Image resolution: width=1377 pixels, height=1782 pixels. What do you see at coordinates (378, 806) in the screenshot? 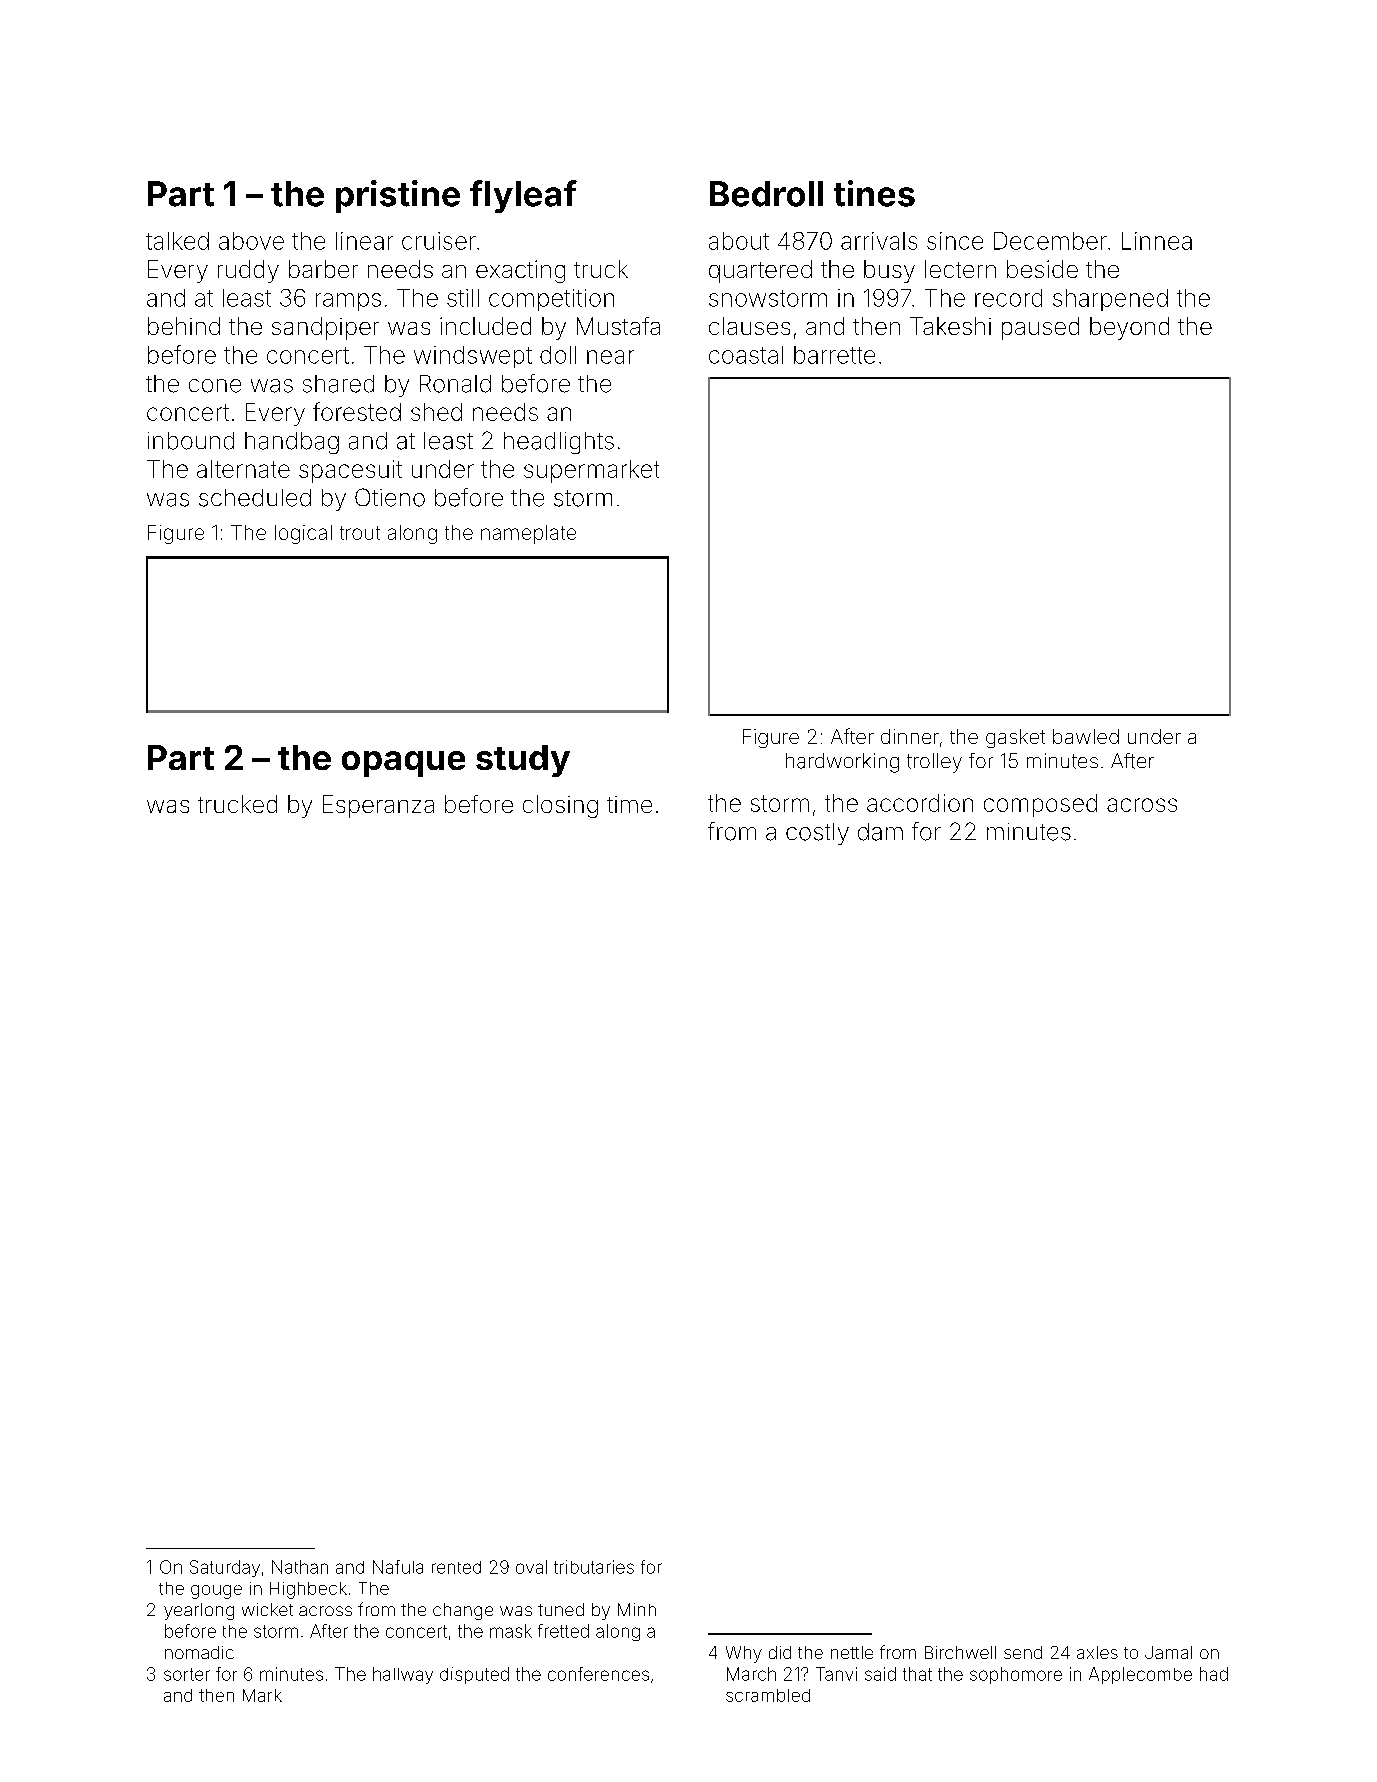
I see `Esperanza` at bounding box center [378, 806].
